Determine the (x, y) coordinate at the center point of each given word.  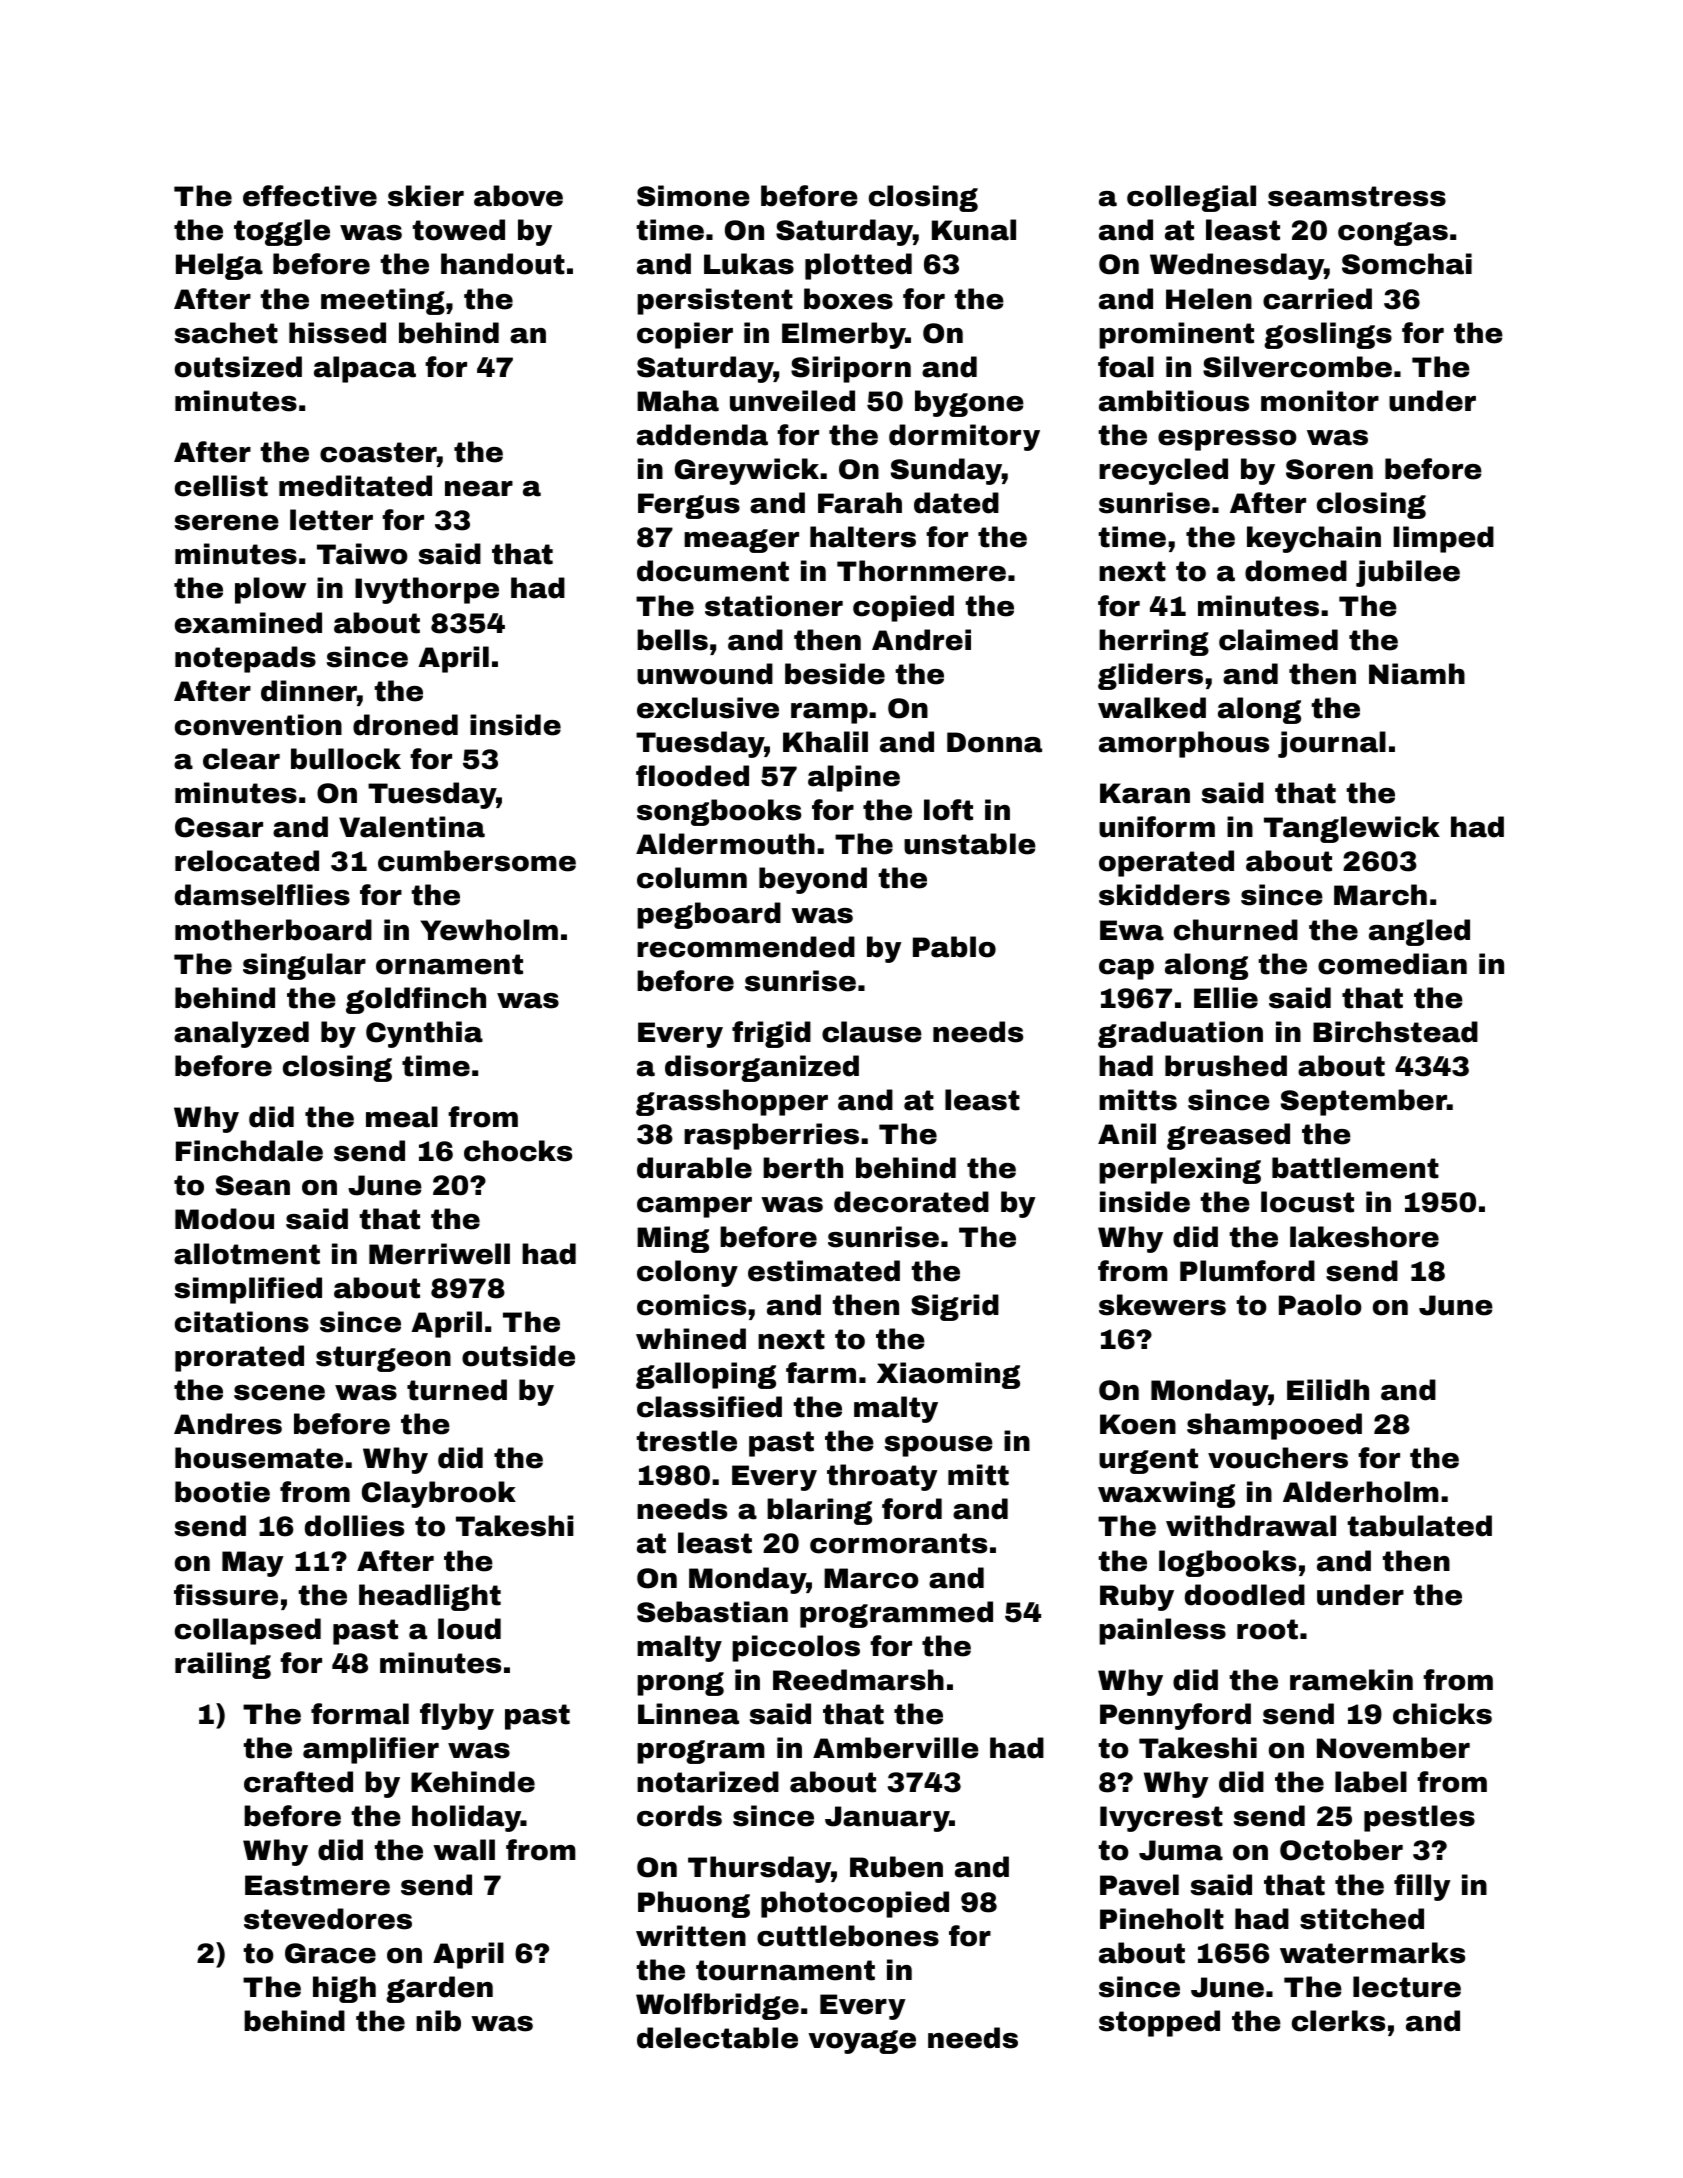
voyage (862, 2042)
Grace (330, 1953)
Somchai (1407, 264)
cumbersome (477, 861)
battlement (1355, 1168)
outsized (238, 367)
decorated (911, 1202)
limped (1443, 539)
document (713, 571)
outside (518, 1356)
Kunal (974, 230)
